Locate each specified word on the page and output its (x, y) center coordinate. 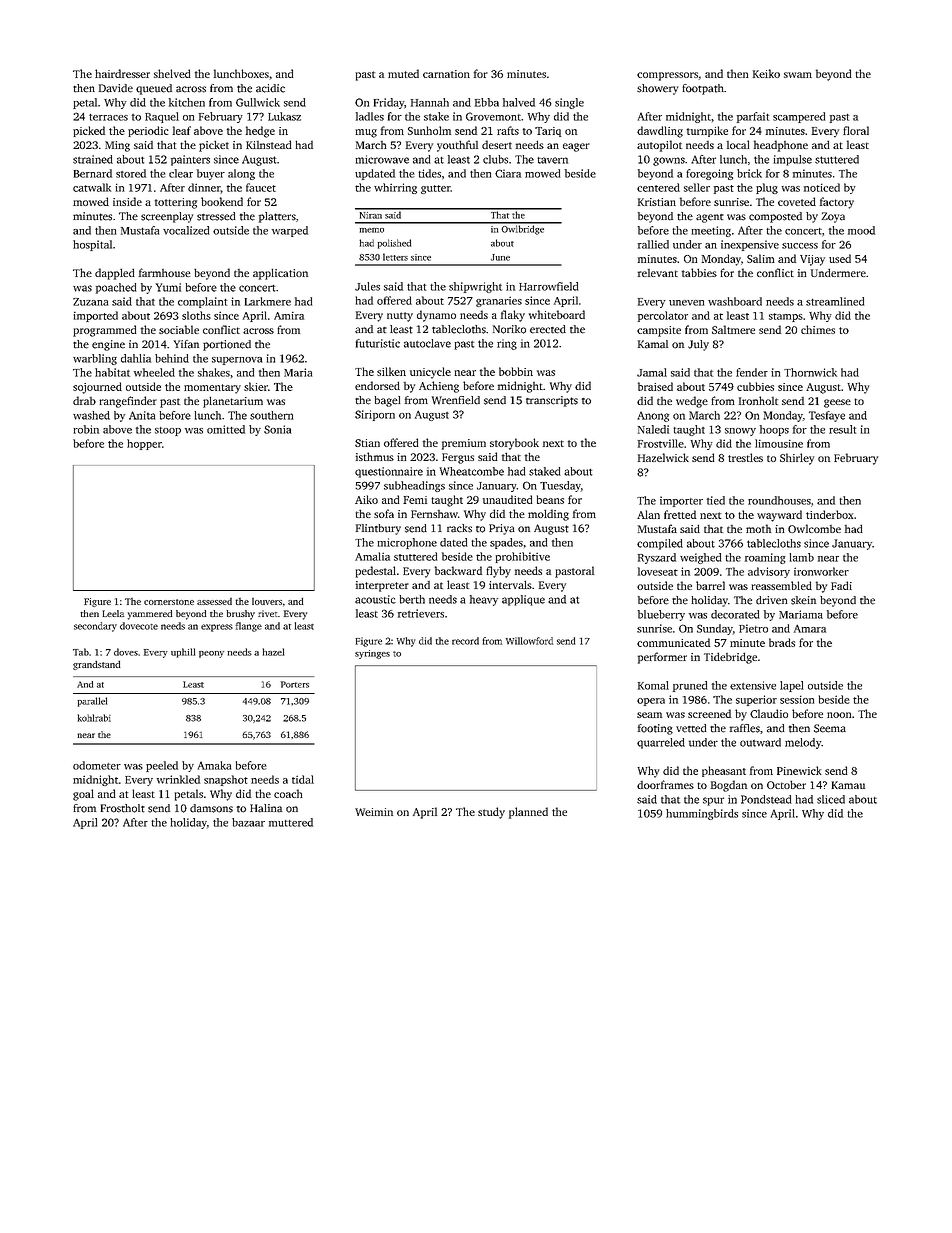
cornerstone (169, 602)
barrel (710, 585)
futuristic (378, 343)
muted (403, 73)
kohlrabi (94, 718)
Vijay (812, 260)
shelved (172, 73)
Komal (653, 685)
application (280, 274)
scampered (799, 117)
